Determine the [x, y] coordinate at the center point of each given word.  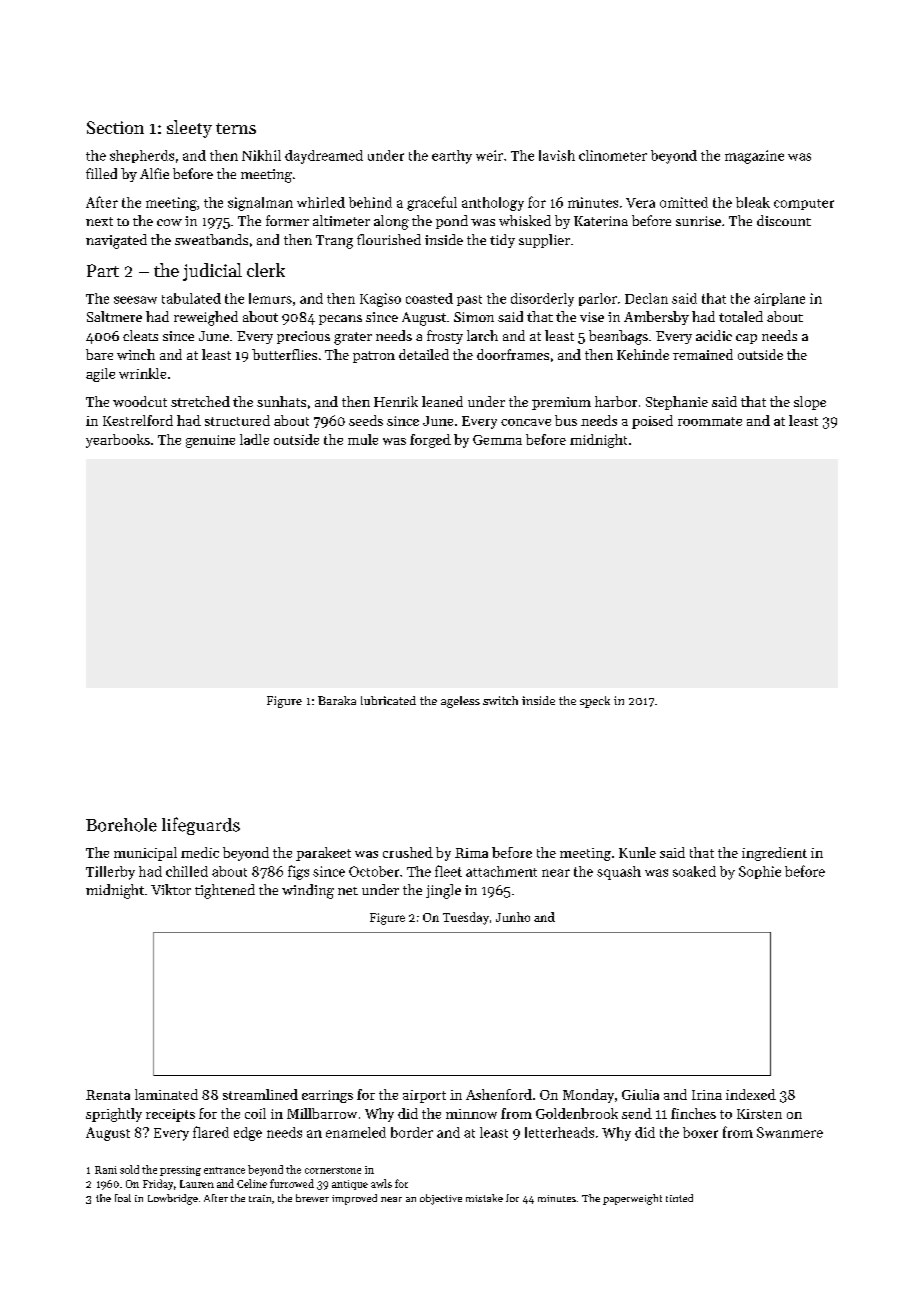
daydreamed [324, 157]
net [348, 891]
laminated [166, 1094]
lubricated [388, 700]
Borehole [121, 825]
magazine [754, 157]
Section [115, 127]
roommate [710, 421]
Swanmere [790, 1132]
